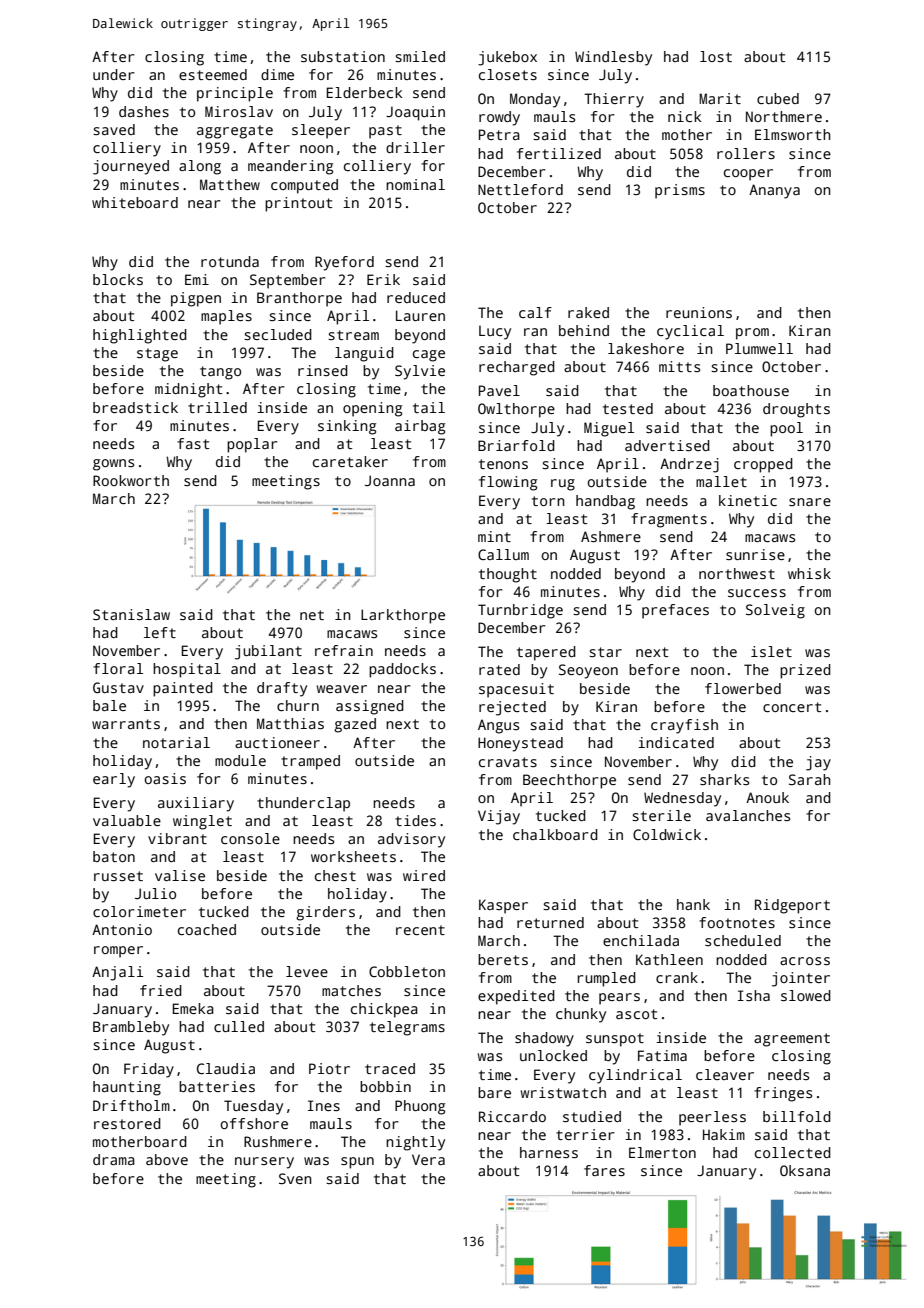 This page has width=924, height=1308. Describe the element at coordinates (748, 175) in the page. I see `cooper` at that location.
